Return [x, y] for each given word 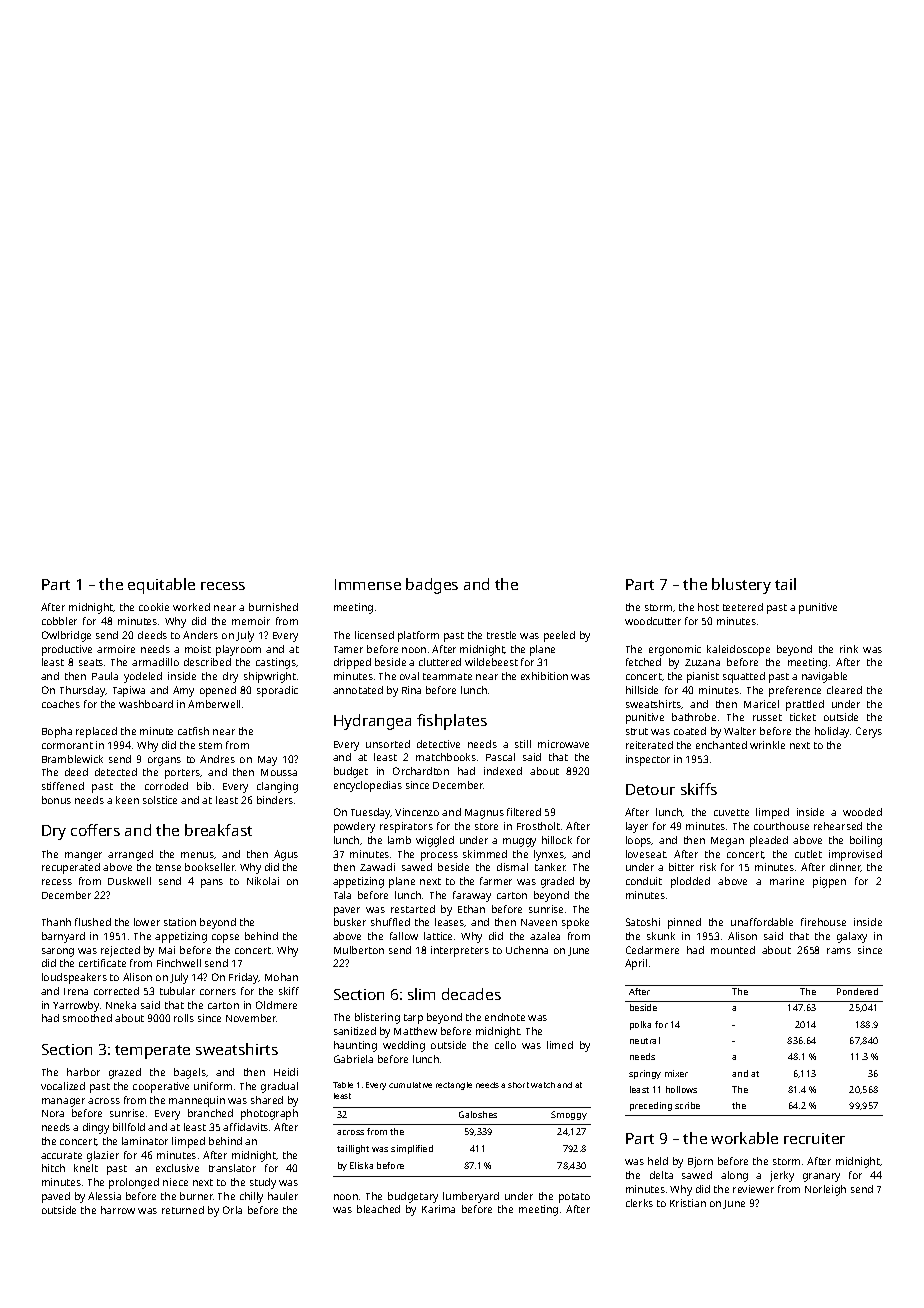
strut [637, 731]
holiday [832, 732]
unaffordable [762, 922]
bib [204, 786]
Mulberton [359, 950]
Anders [200, 635]
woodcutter [653, 621]
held [658, 1161]
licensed [374, 635]
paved [56, 1197]
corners [218, 992]
